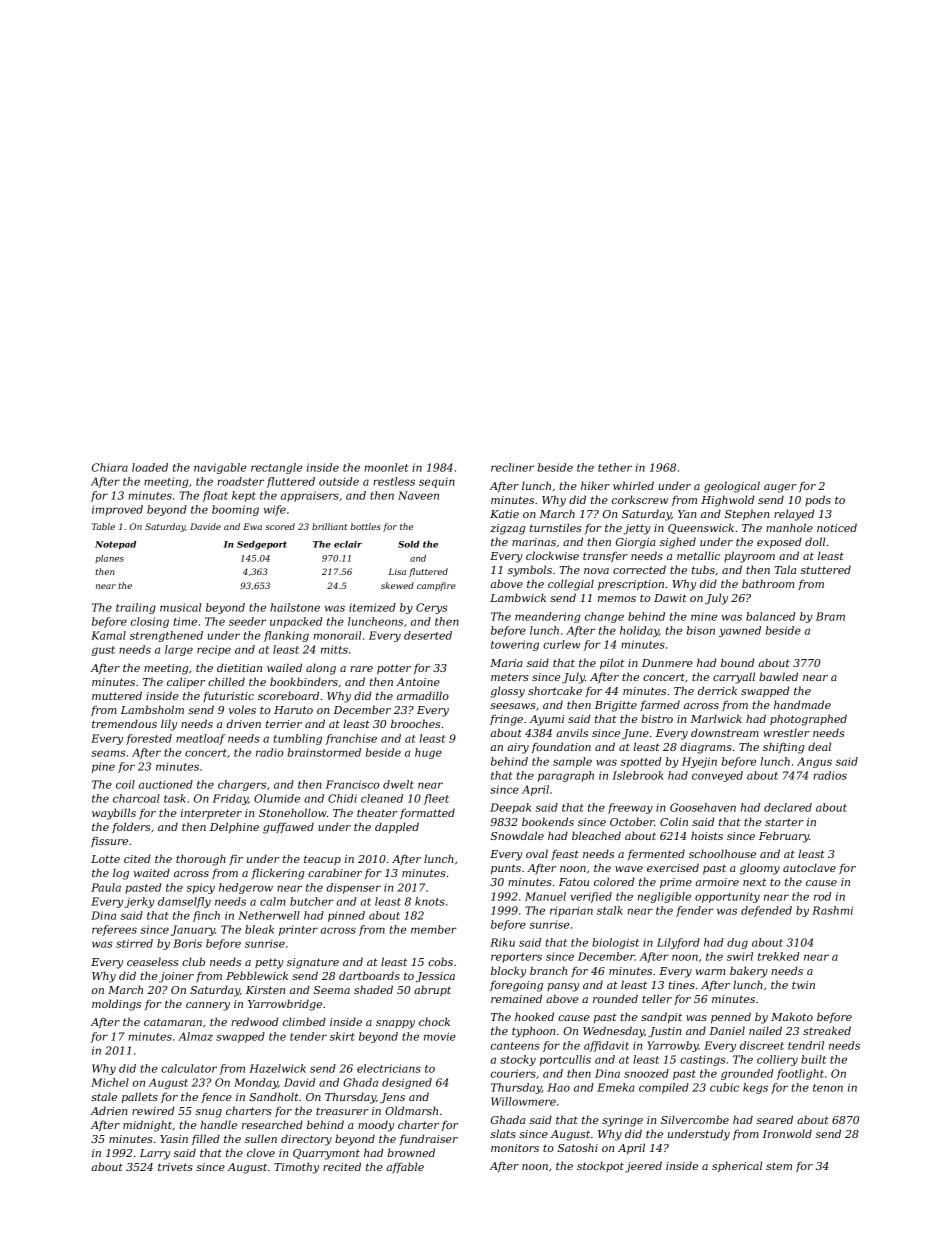  I want to click on recipe, so click(214, 650).
